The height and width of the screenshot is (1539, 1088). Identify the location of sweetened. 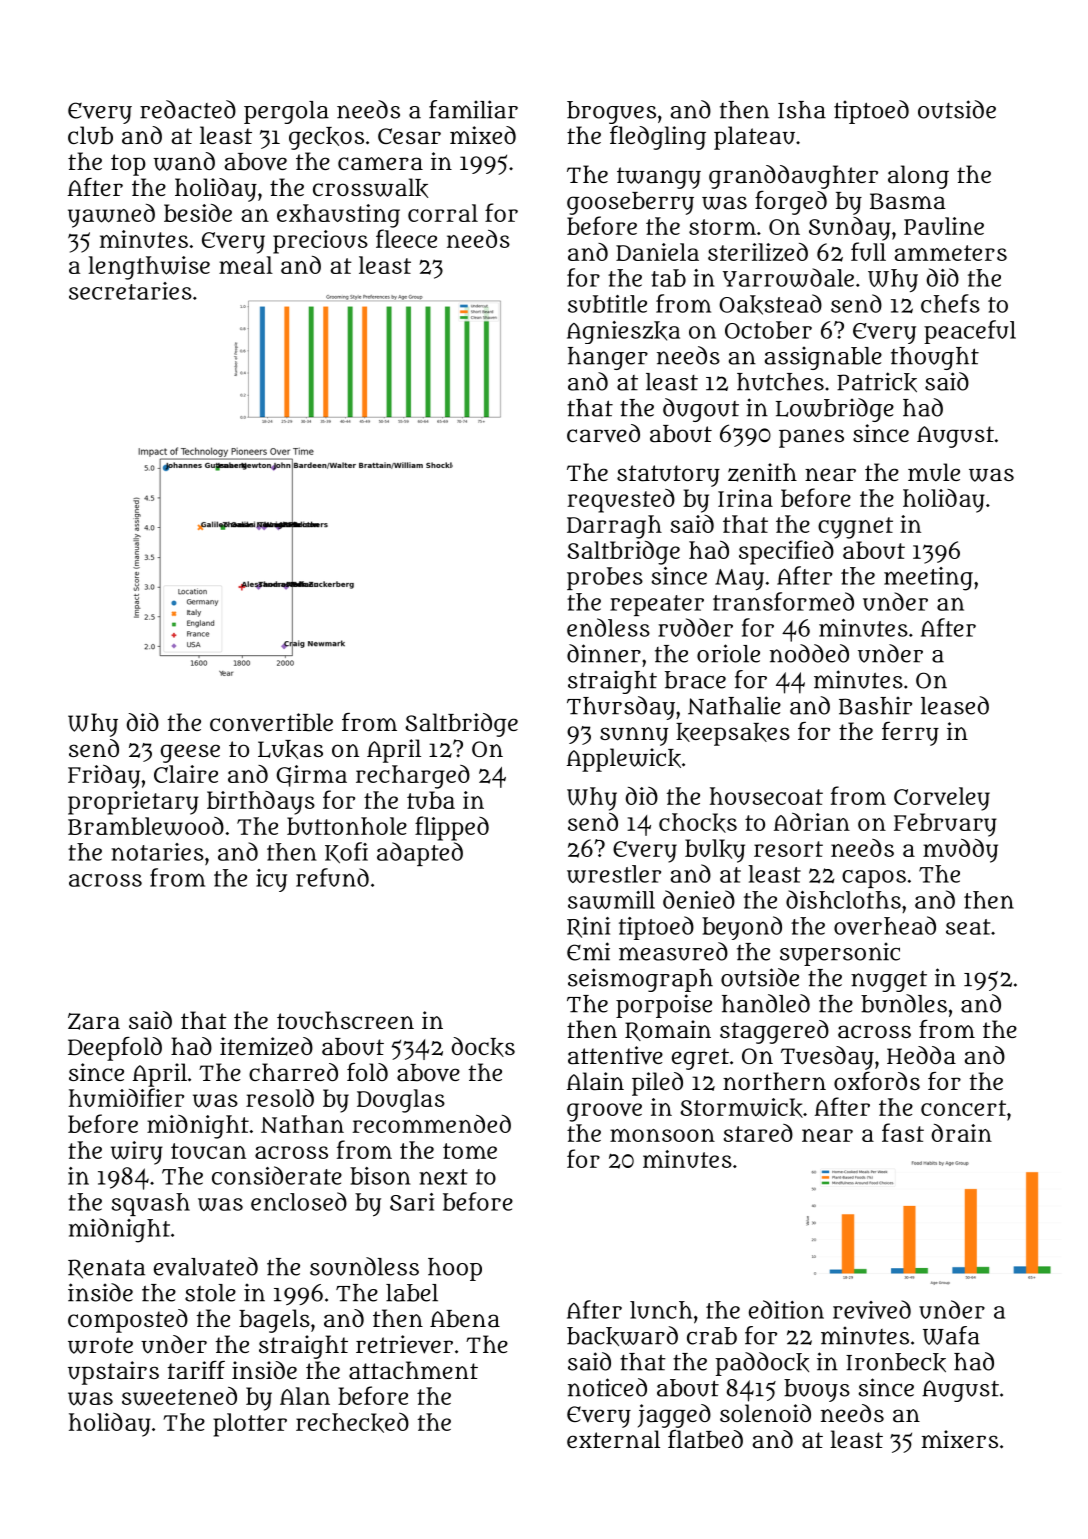
(179, 1396).
